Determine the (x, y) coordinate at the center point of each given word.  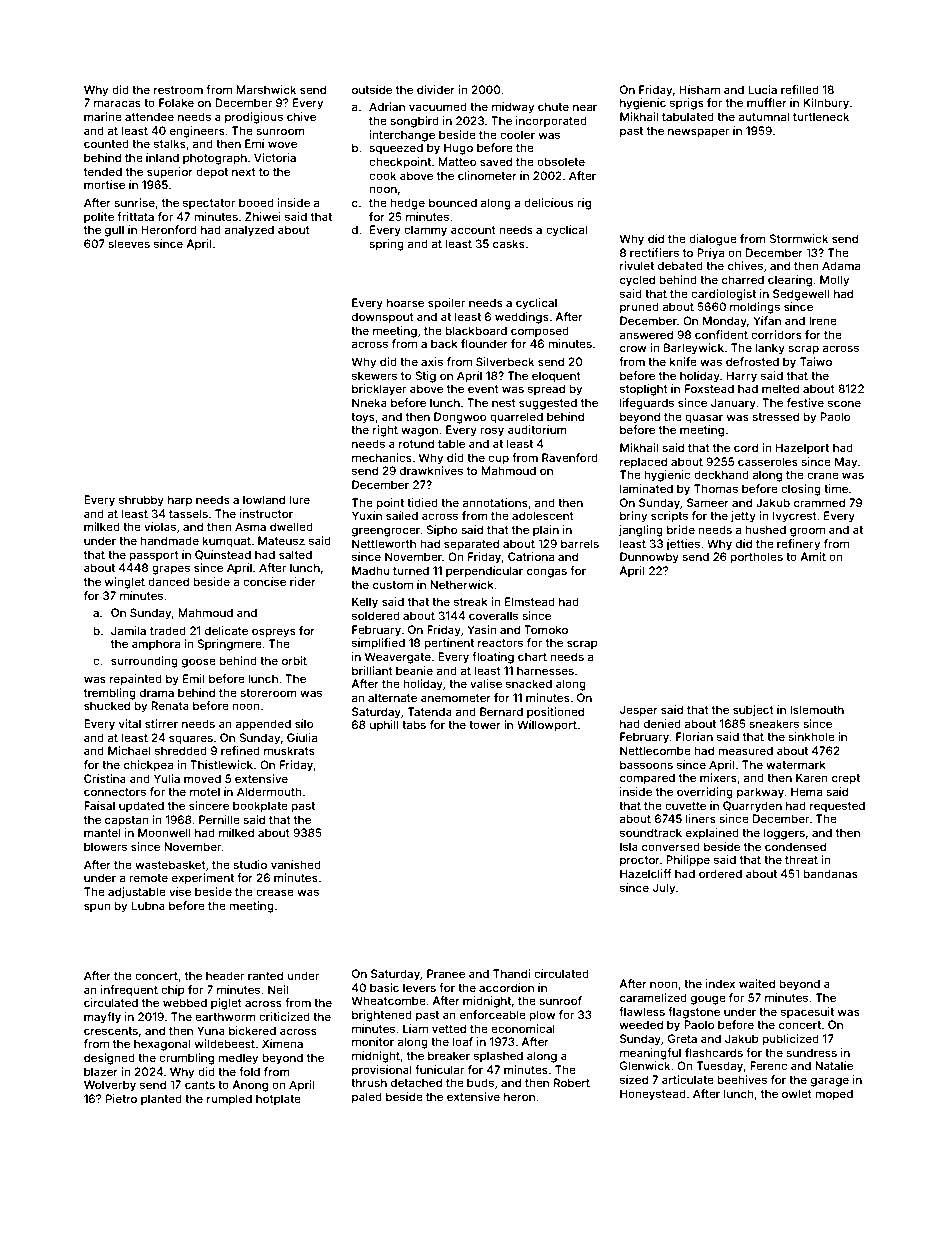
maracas (117, 103)
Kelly (365, 603)
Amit (813, 556)
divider (436, 89)
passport (154, 556)
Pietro (121, 1098)
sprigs (687, 104)
